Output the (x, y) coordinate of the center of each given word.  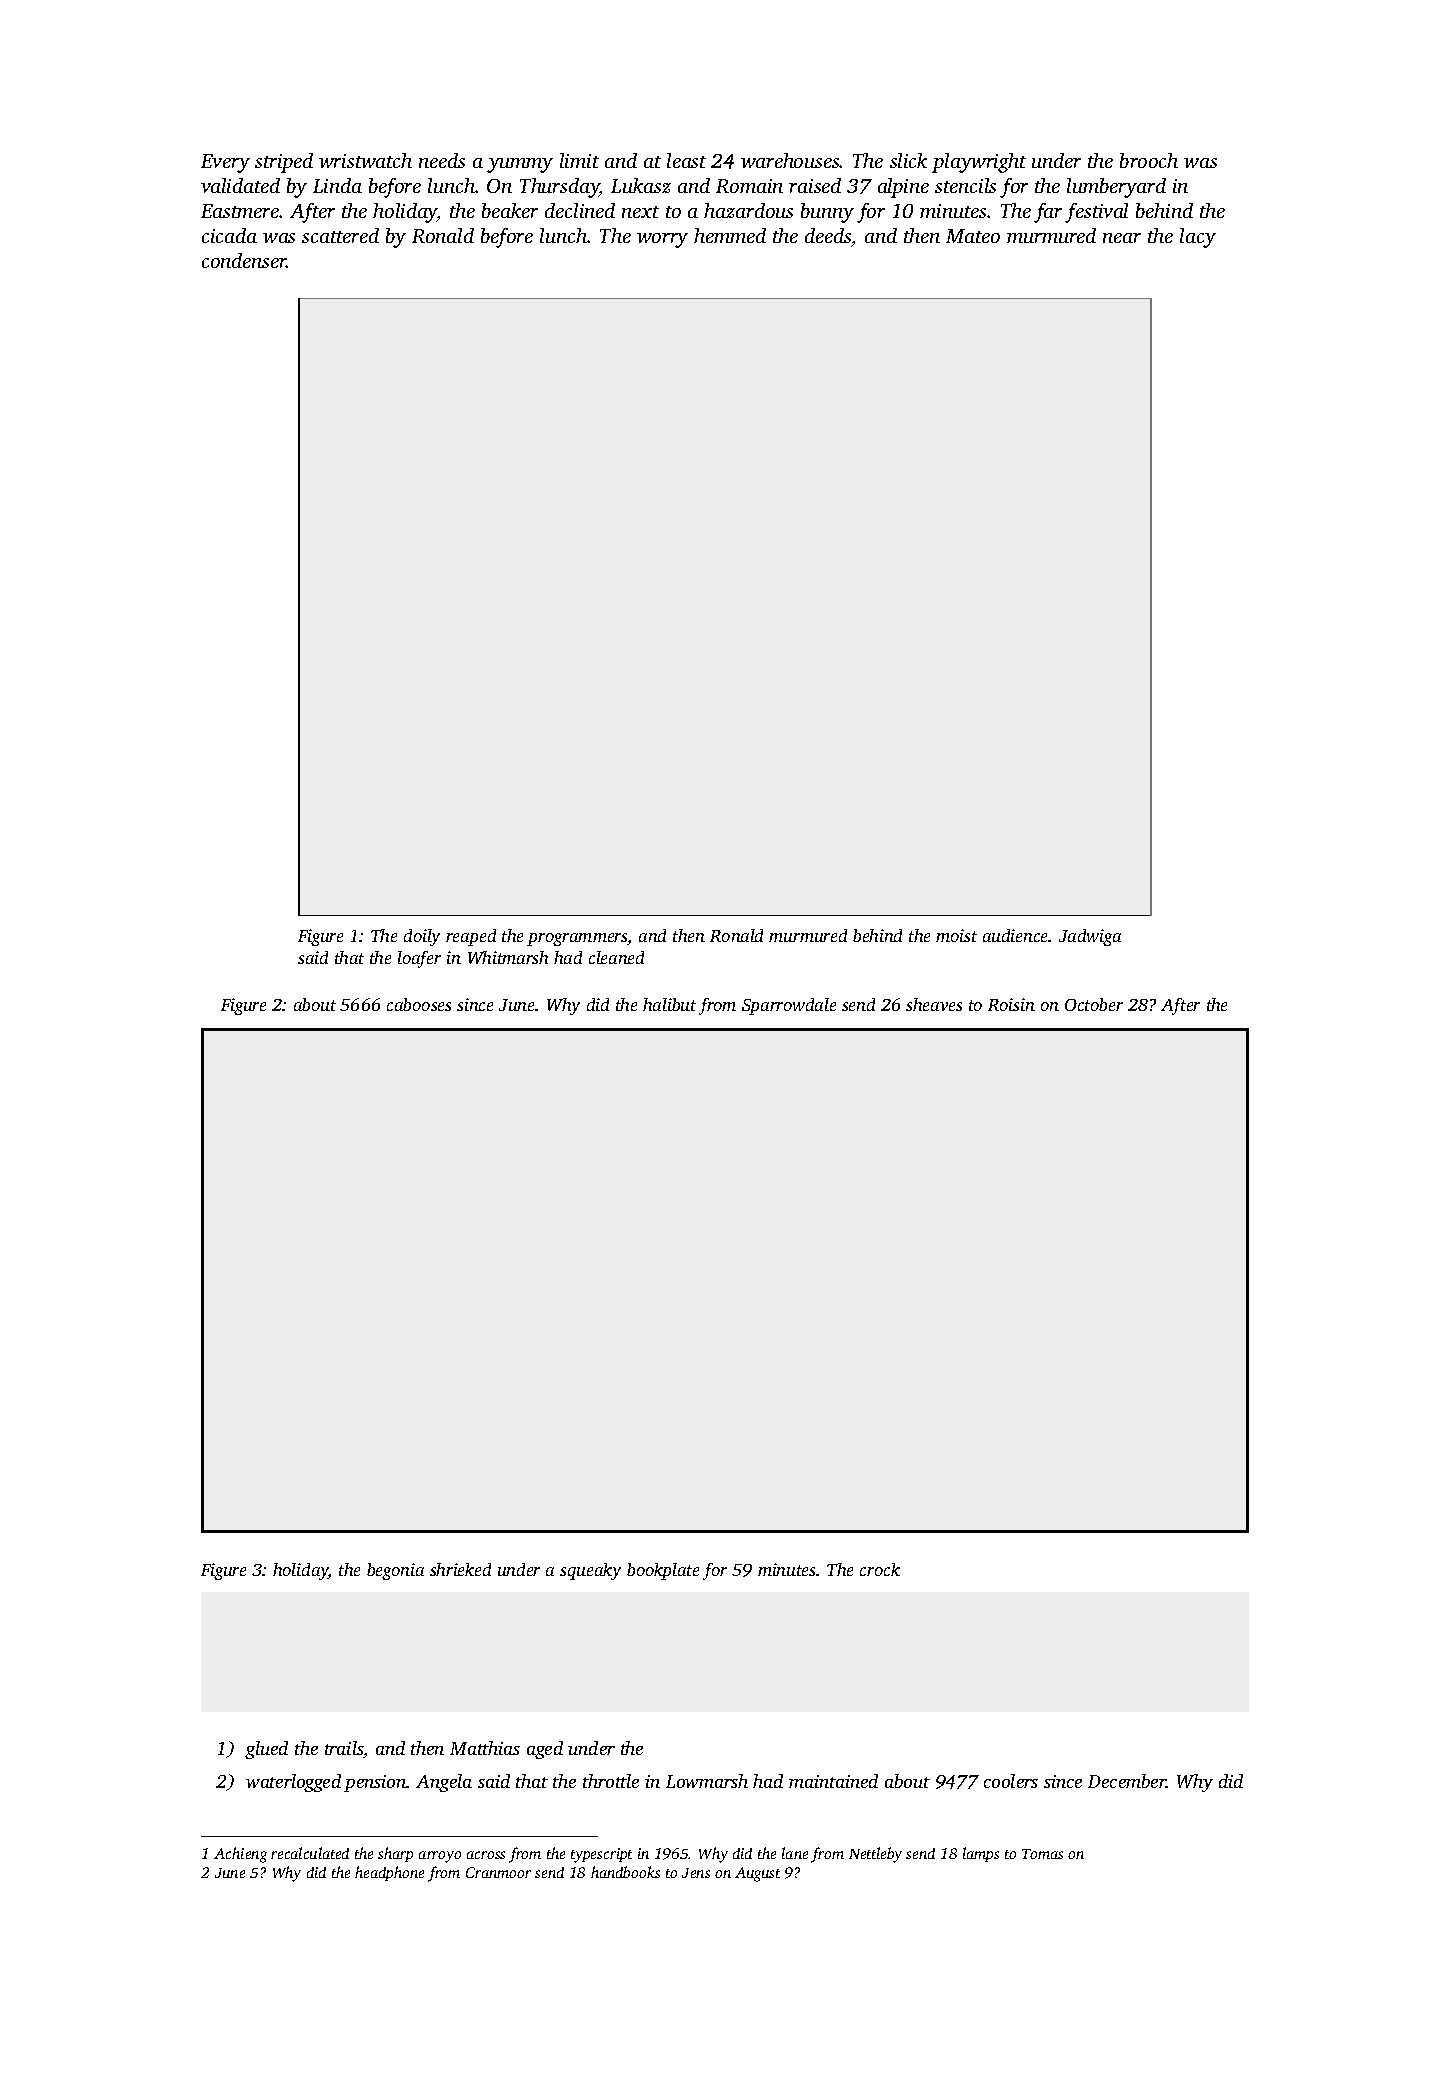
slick (908, 160)
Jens (696, 1873)
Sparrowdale (789, 1006)
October (1094, 1004)
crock (880, 1569)
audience (1016, 935)
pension (375, 1783)
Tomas (1042, 1854)
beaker (510, 210)
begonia (395, 1571)
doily (422, 937)
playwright (979, 163)
